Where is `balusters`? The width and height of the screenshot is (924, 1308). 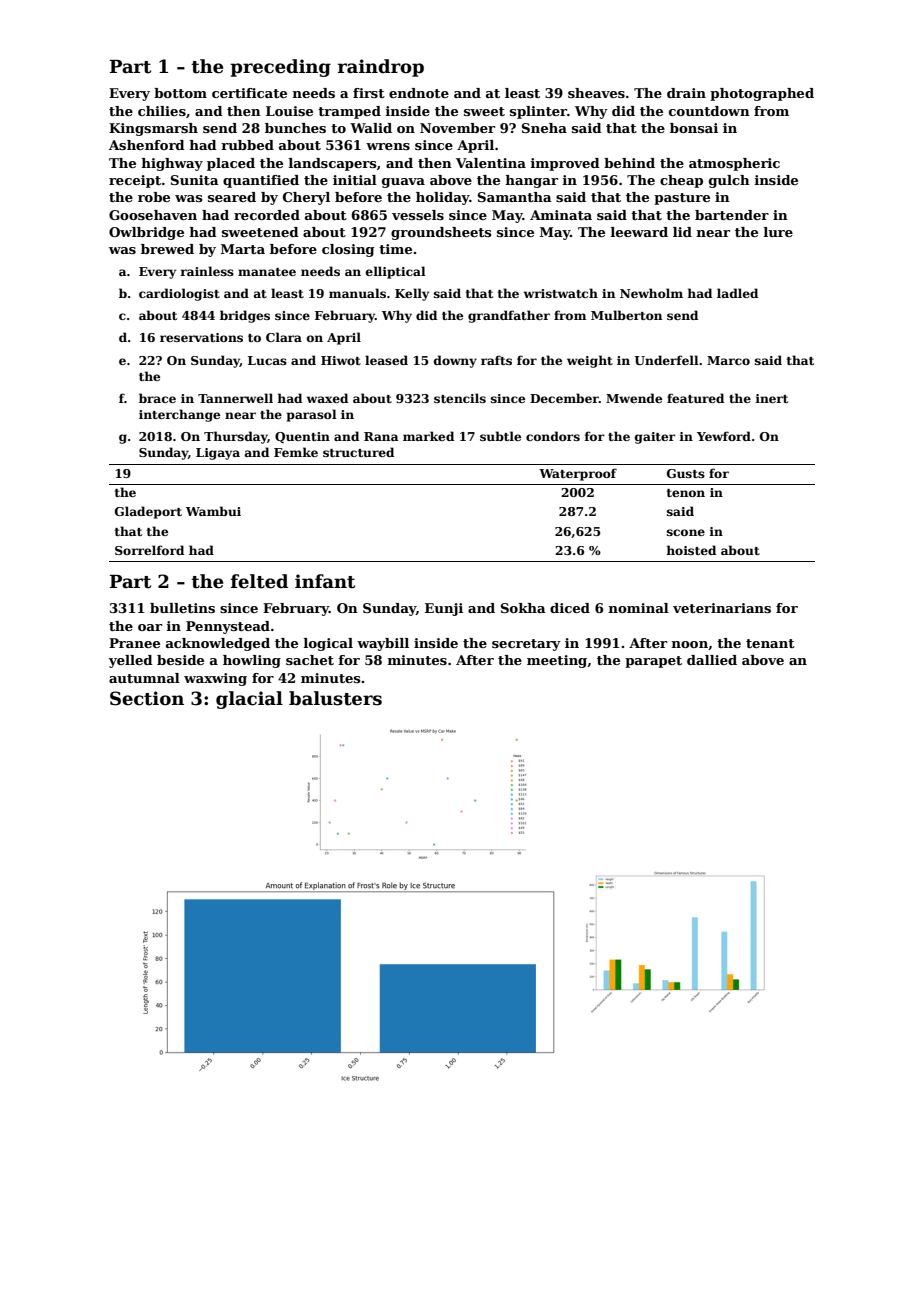
balusters is located at coordinates (335, 698).
